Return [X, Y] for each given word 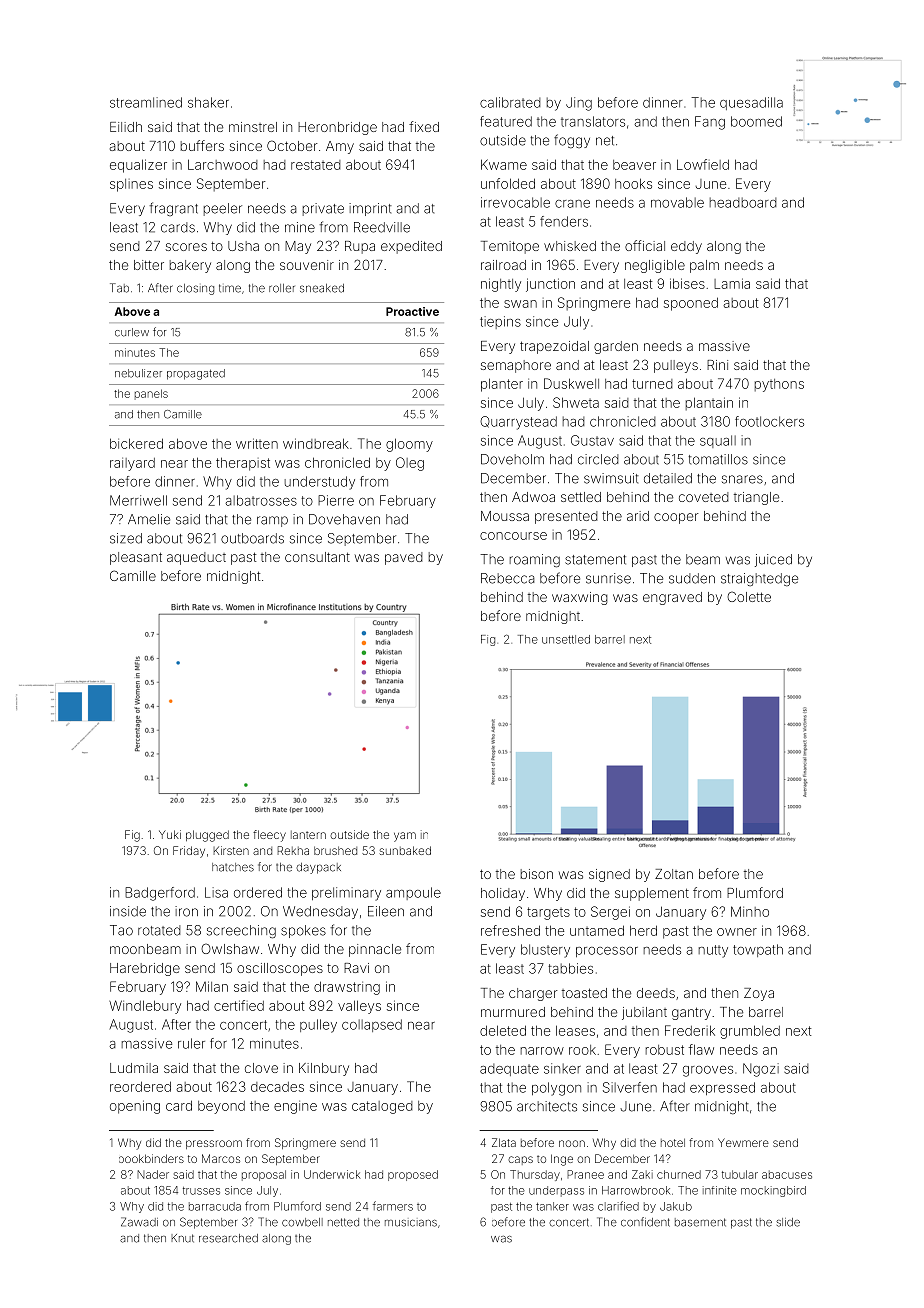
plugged [207, 836]
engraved [672, 598]
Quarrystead [518, 423]
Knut [182, 1238]
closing [195, 289]
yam [405, 837]
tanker [552, 1206]
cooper [676, 518]
